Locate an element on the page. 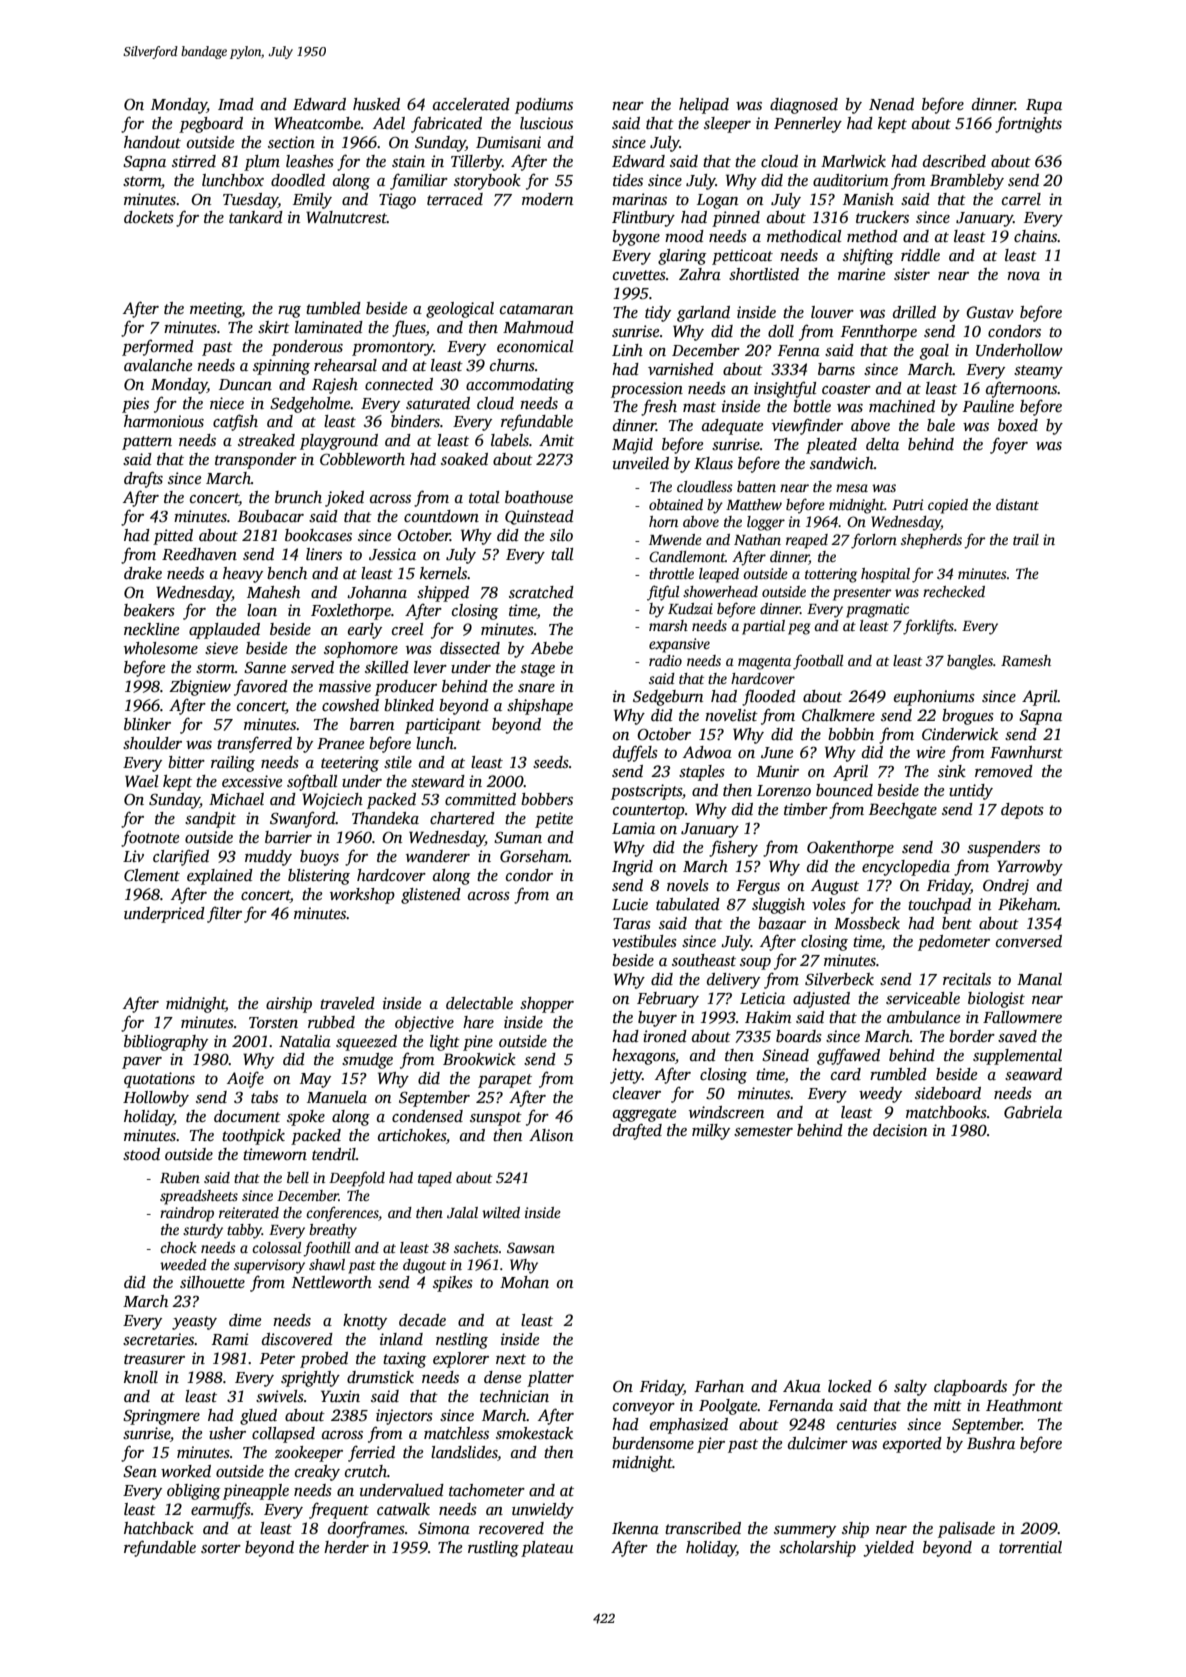  Manish is located at coordinates (868, 199).
